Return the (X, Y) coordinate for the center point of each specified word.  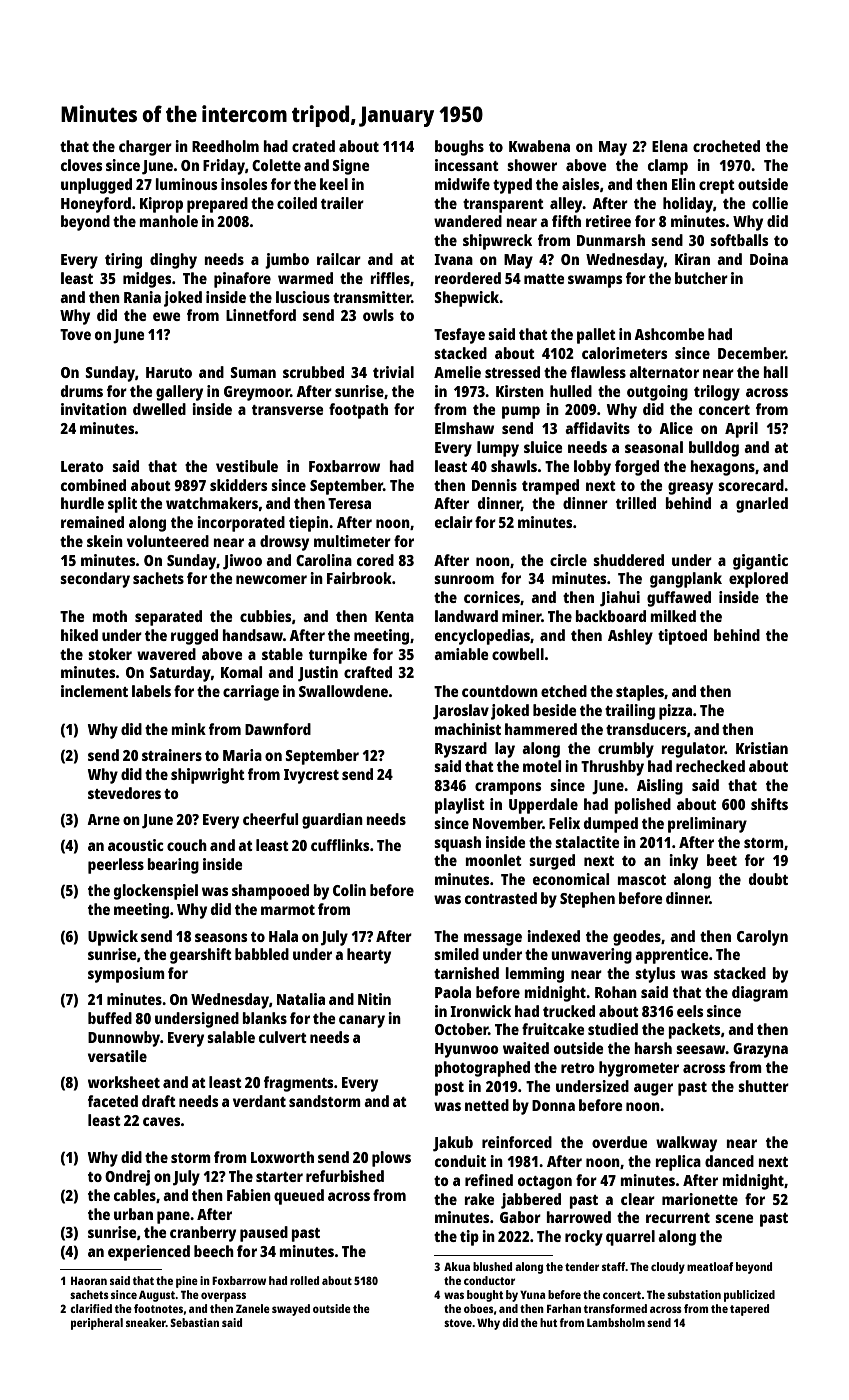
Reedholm (225, 146)
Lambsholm (616, 1322)
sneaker (146, 1322)
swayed (291, 1310)
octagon (545, 1183)
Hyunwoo (467, 1050)
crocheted (726, 146)
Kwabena (539, 146)
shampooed (270, 892)
